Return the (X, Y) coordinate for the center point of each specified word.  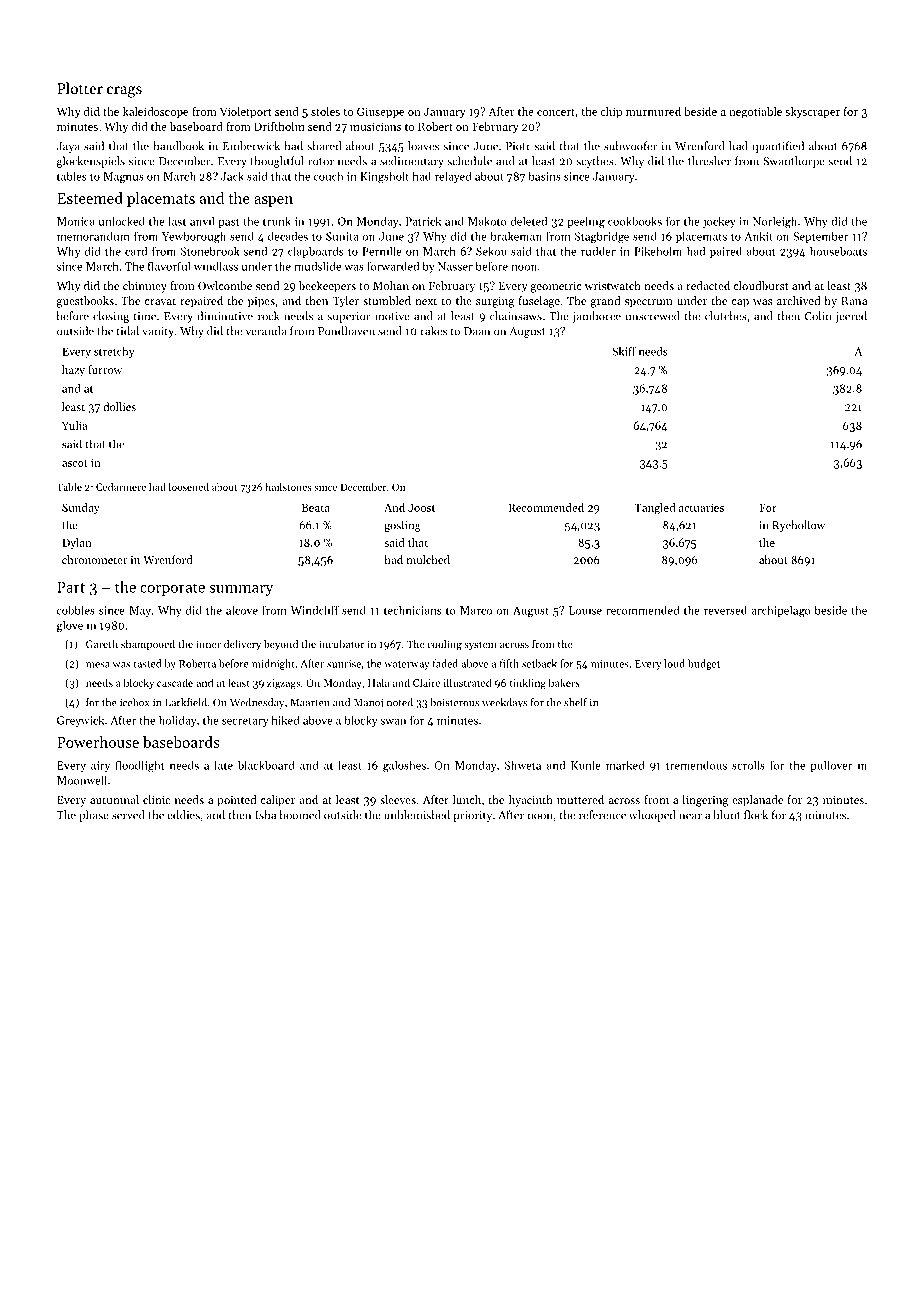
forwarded (393, 266)
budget (704, 664)
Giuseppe (380, 112)
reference (602, 815)
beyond (281, 645)
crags (124, 92)
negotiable (755, 113)
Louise (585, 610)
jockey (719, 222)
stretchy (114, 352)
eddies (183, 815)
